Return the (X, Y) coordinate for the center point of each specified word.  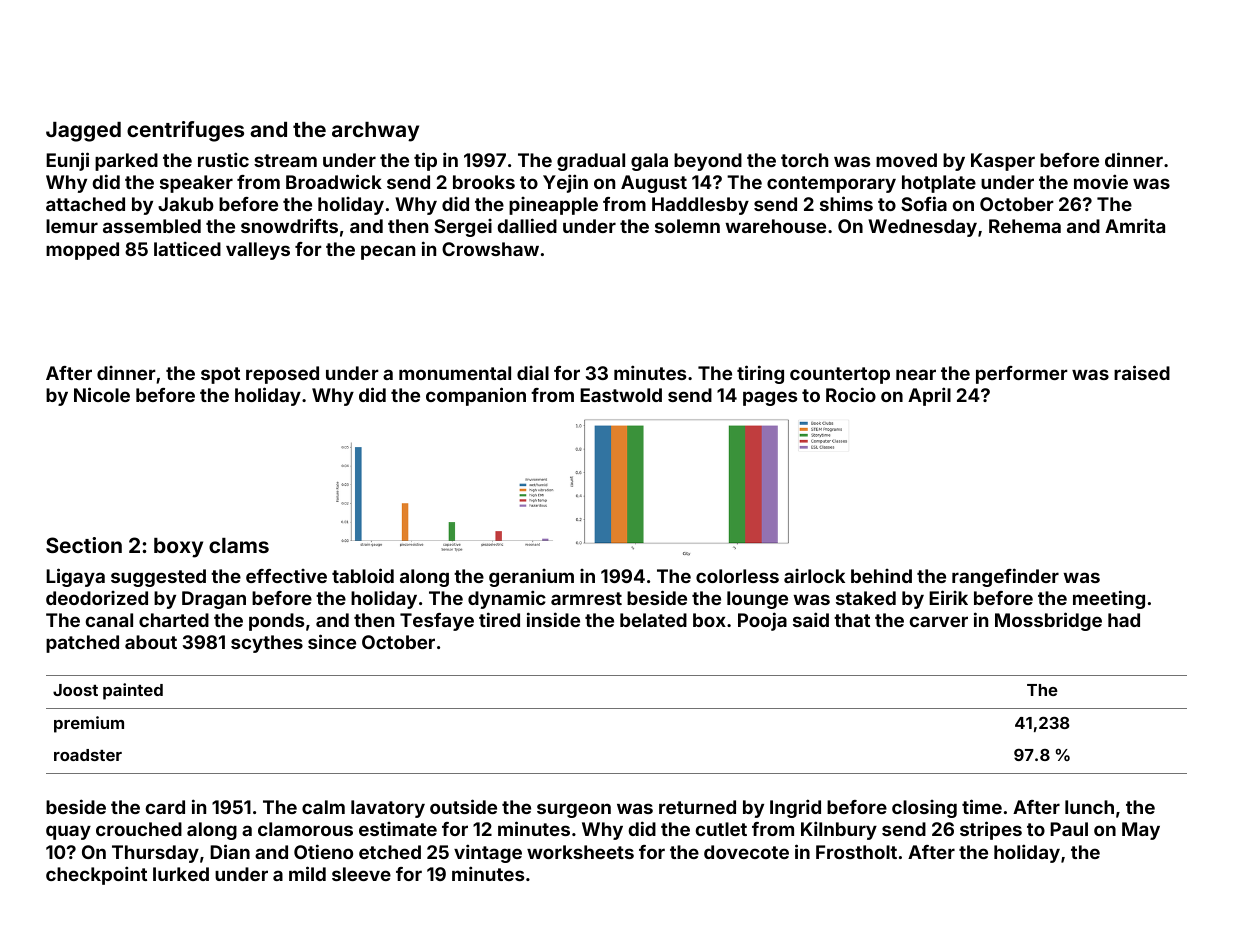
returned (697, 807)
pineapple (553, 206)
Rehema (1025, 226)
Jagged (83, 132)
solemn (687, 226)
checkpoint (96, 875)
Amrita (1135, 226)
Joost (75, 690)
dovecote (746, 852)
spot (220, 375)
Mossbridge (1048, 621)
